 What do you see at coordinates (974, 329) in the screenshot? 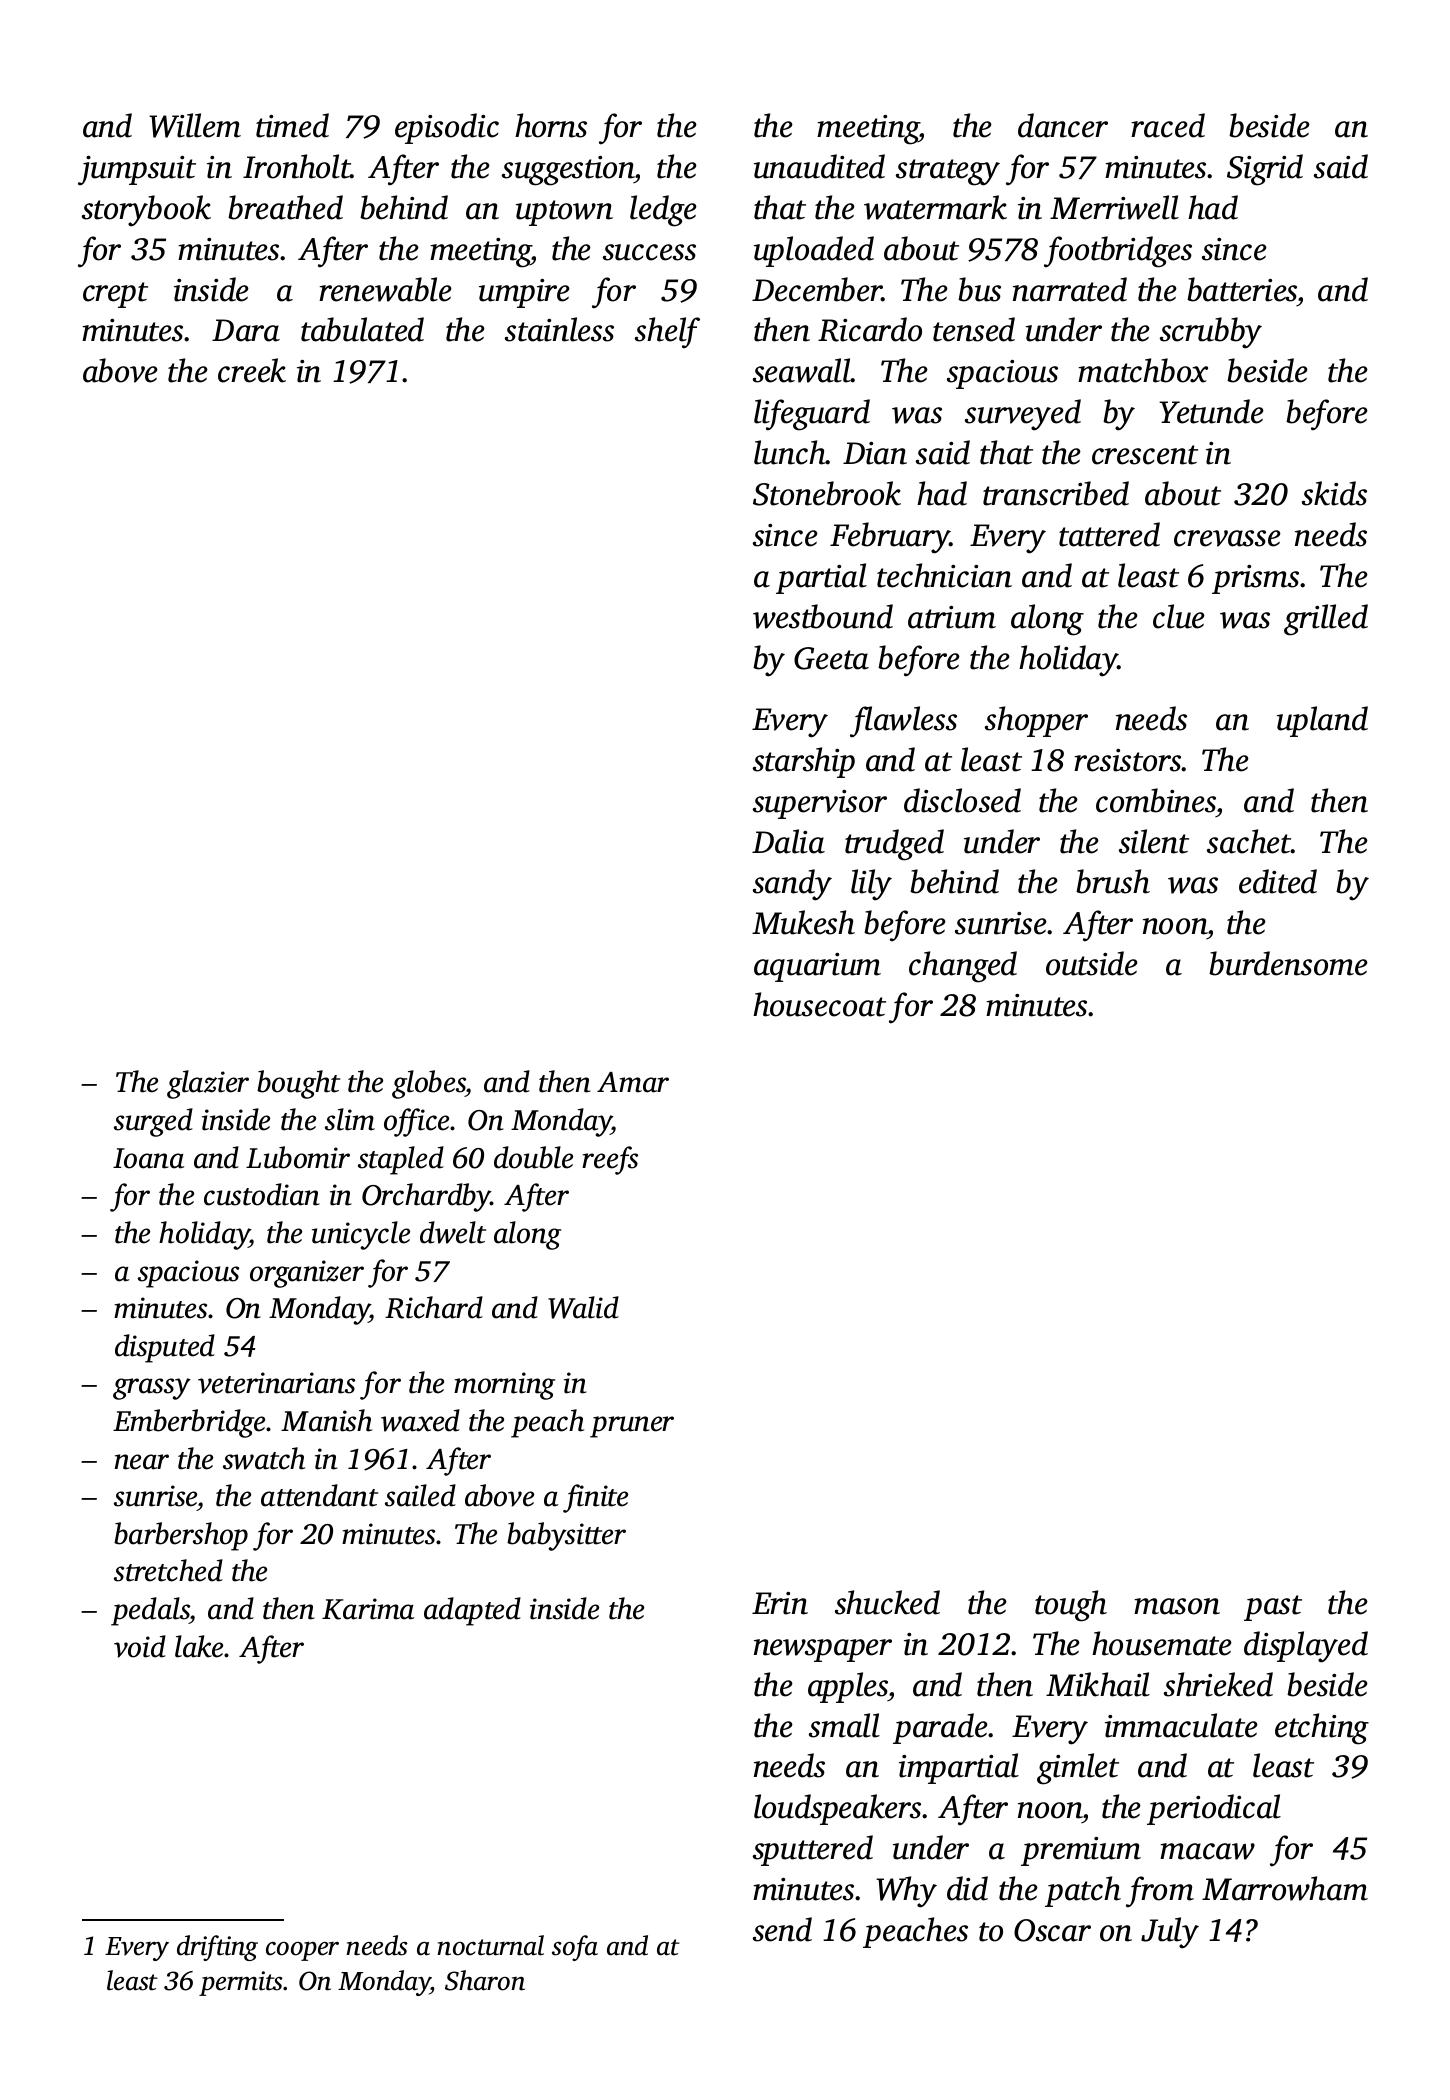
I see `tensed` at bounding box center [974, 329].
